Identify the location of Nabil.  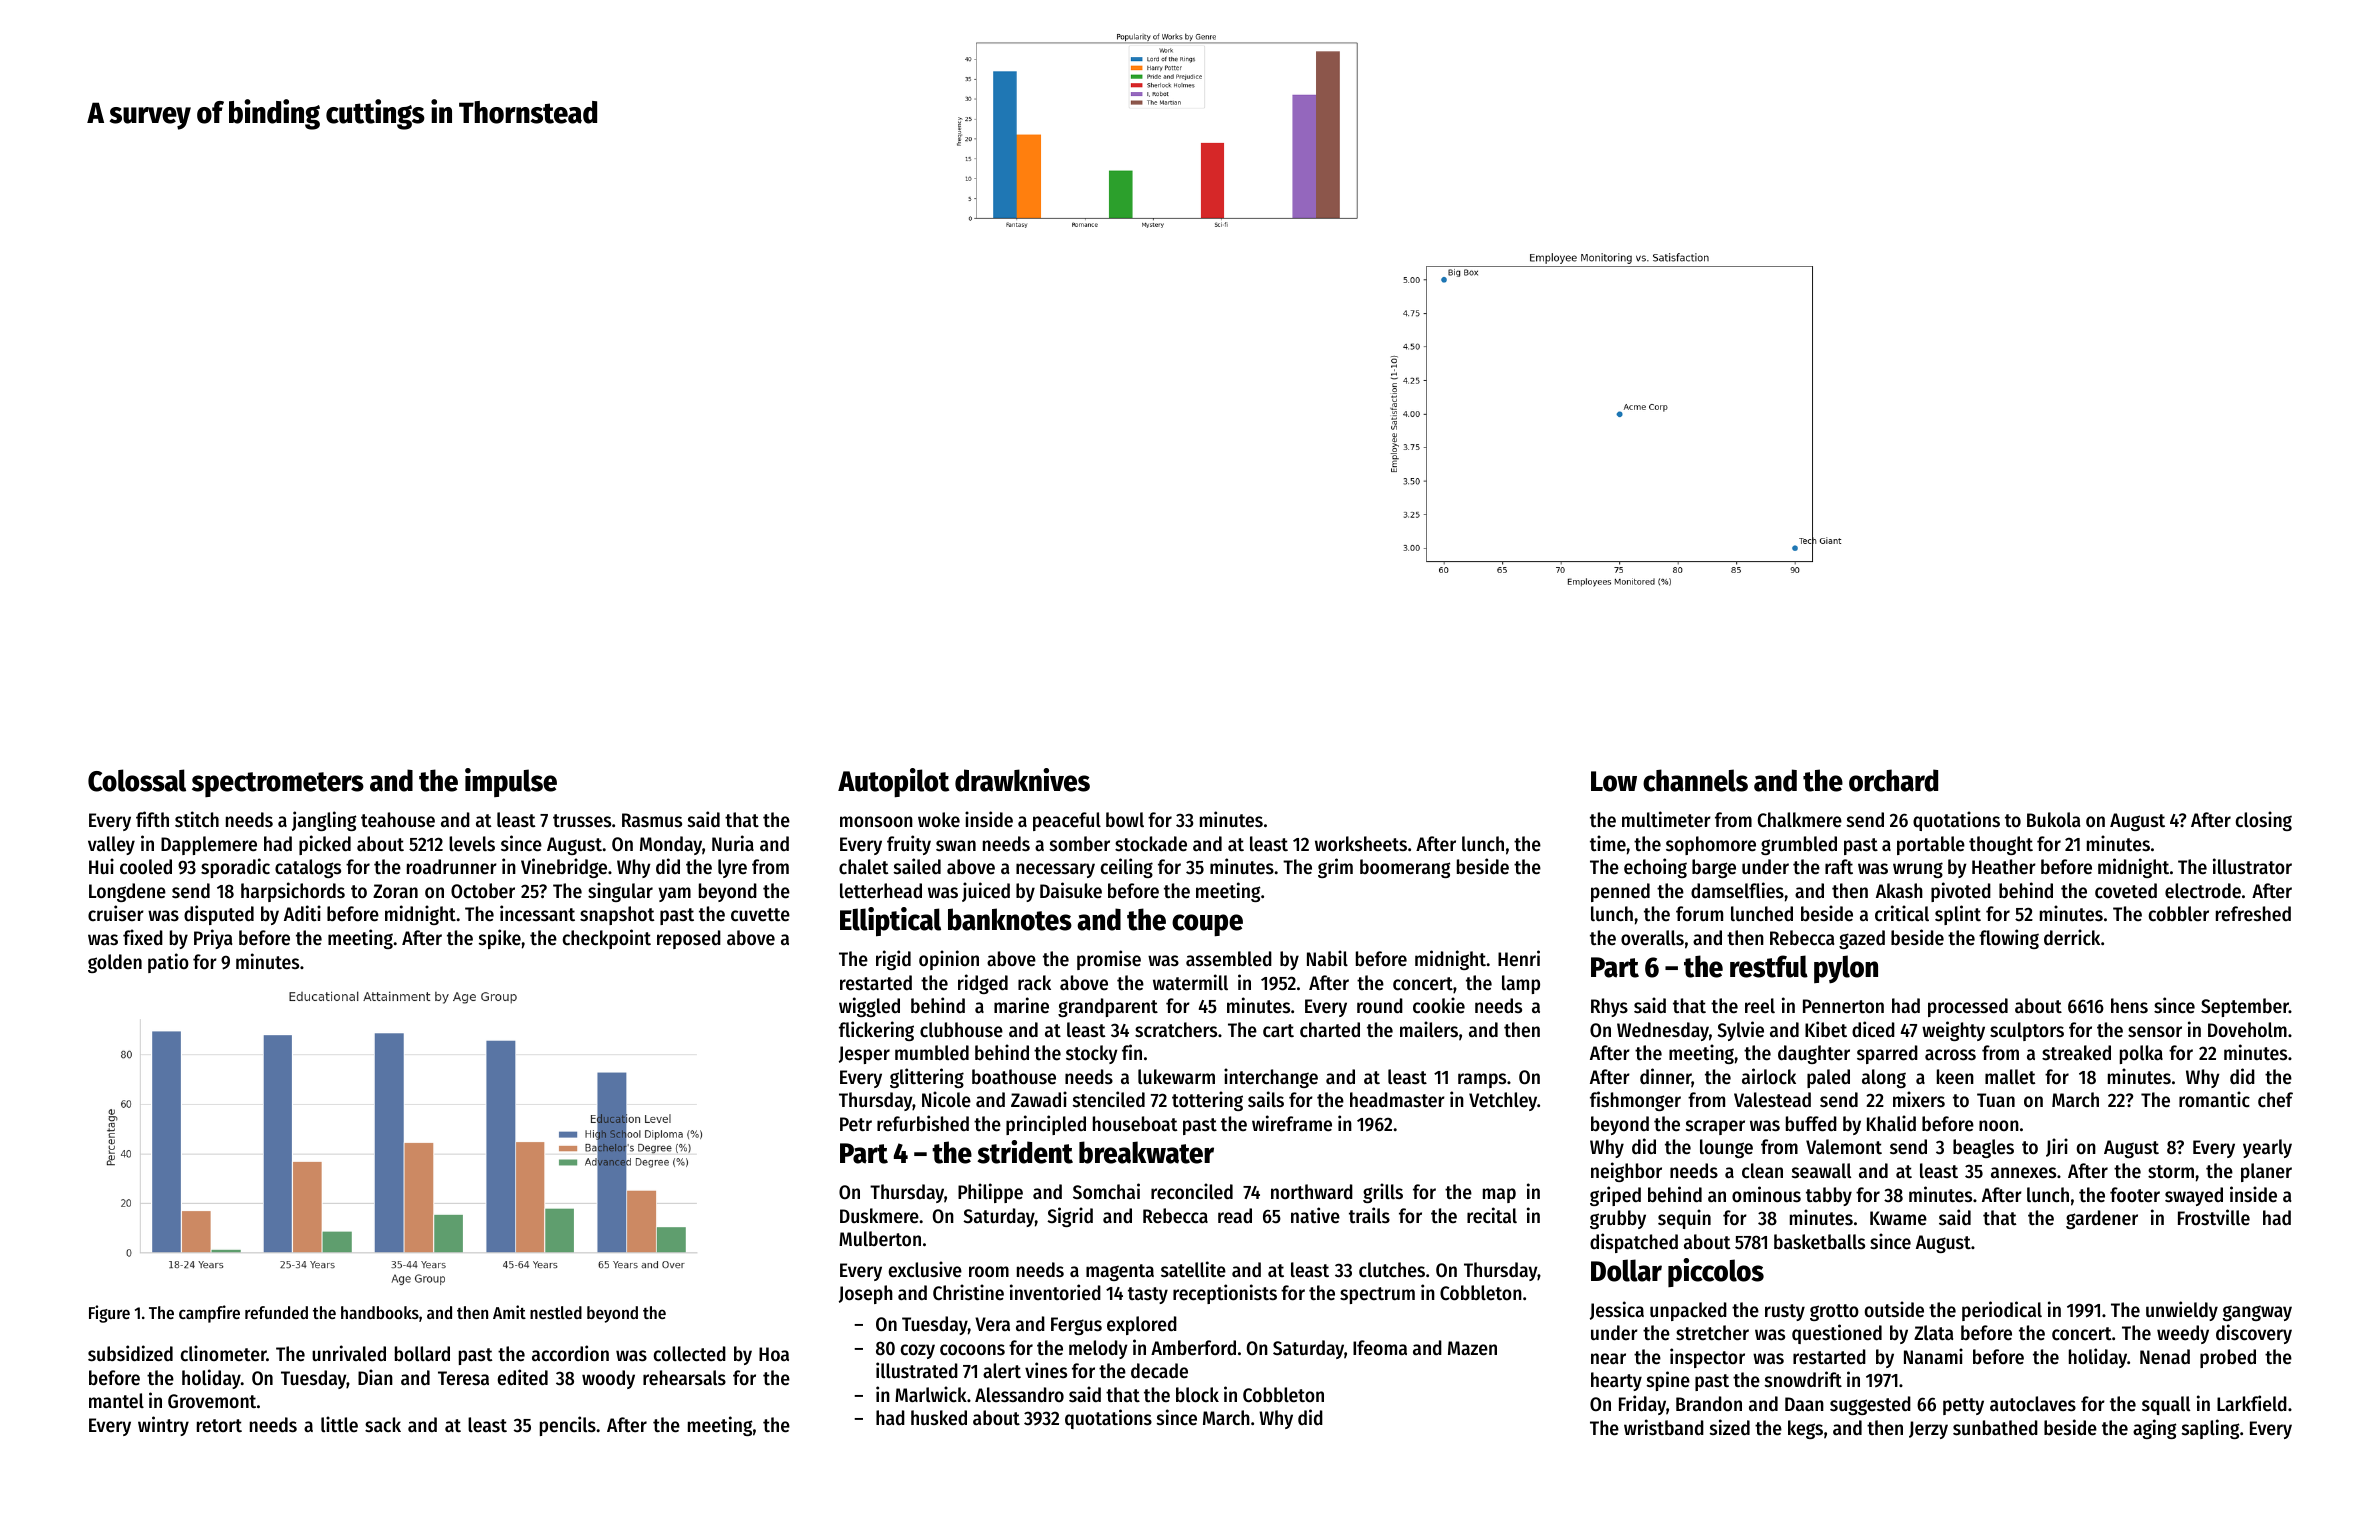
(1327, 958).
